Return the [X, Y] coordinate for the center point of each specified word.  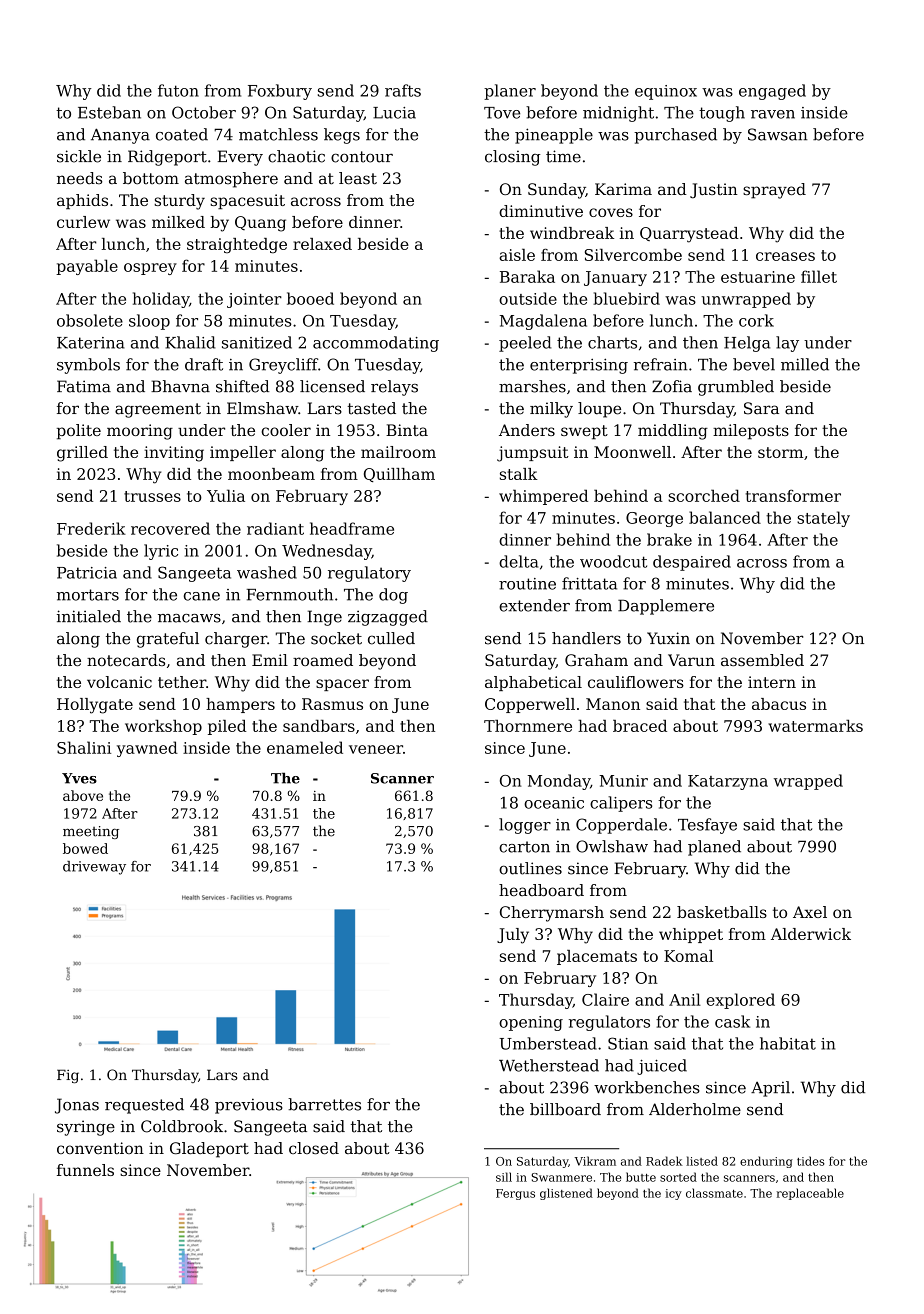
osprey [150, 269]
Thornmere [528, 726]
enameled [305, 747]
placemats [597, 957]
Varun [691, 660]
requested [144, 1106]
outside [528, 298]
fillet [819, 276]
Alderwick [811, 934]
